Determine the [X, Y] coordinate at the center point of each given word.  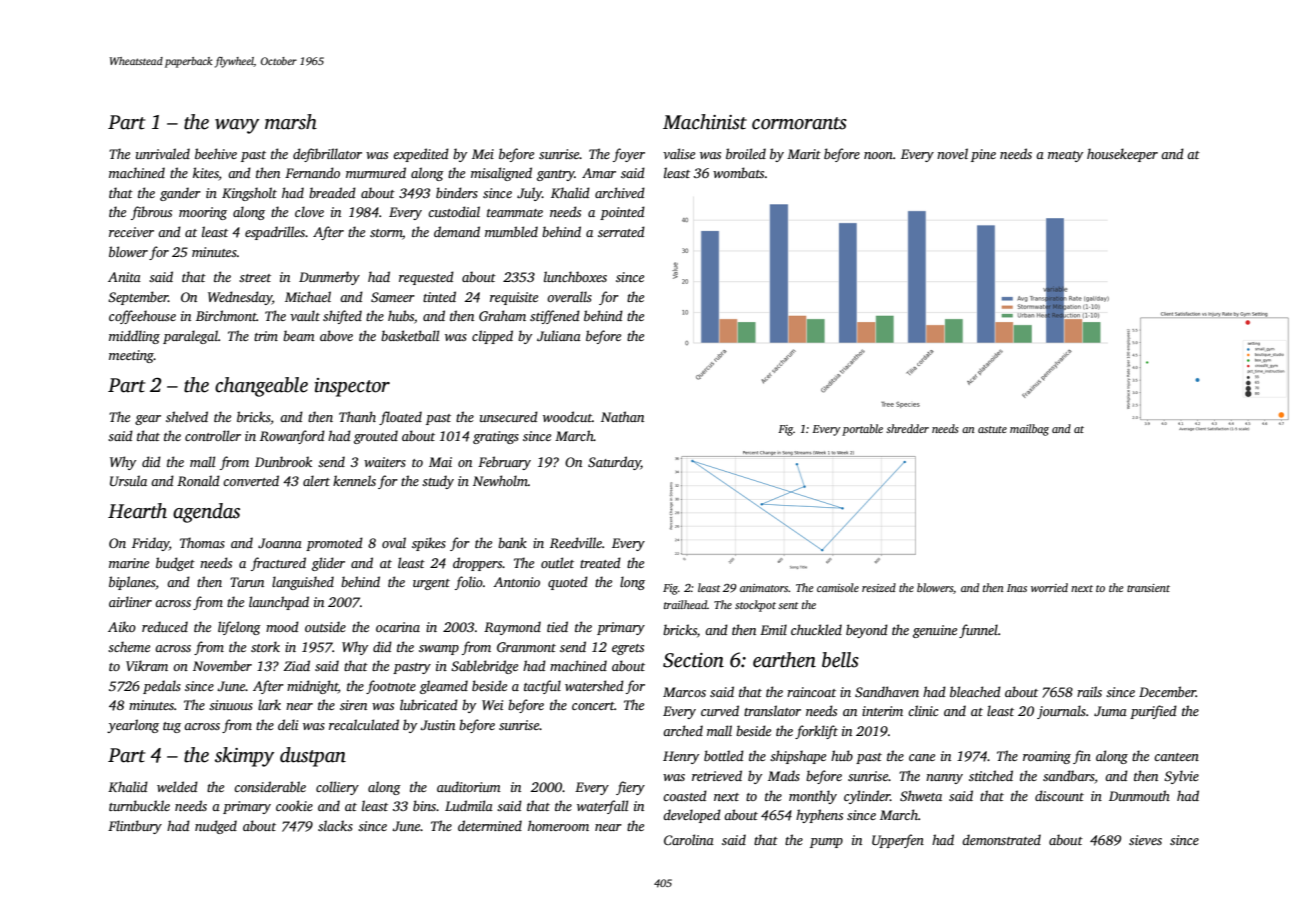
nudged [216, 827]
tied [557, 626]
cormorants [799, 123]
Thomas [202, 542]
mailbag [1029, 430]
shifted [342, 317]
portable [862, 430]
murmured [376, 172]
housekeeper [1122, 155]
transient [1148, 588]
